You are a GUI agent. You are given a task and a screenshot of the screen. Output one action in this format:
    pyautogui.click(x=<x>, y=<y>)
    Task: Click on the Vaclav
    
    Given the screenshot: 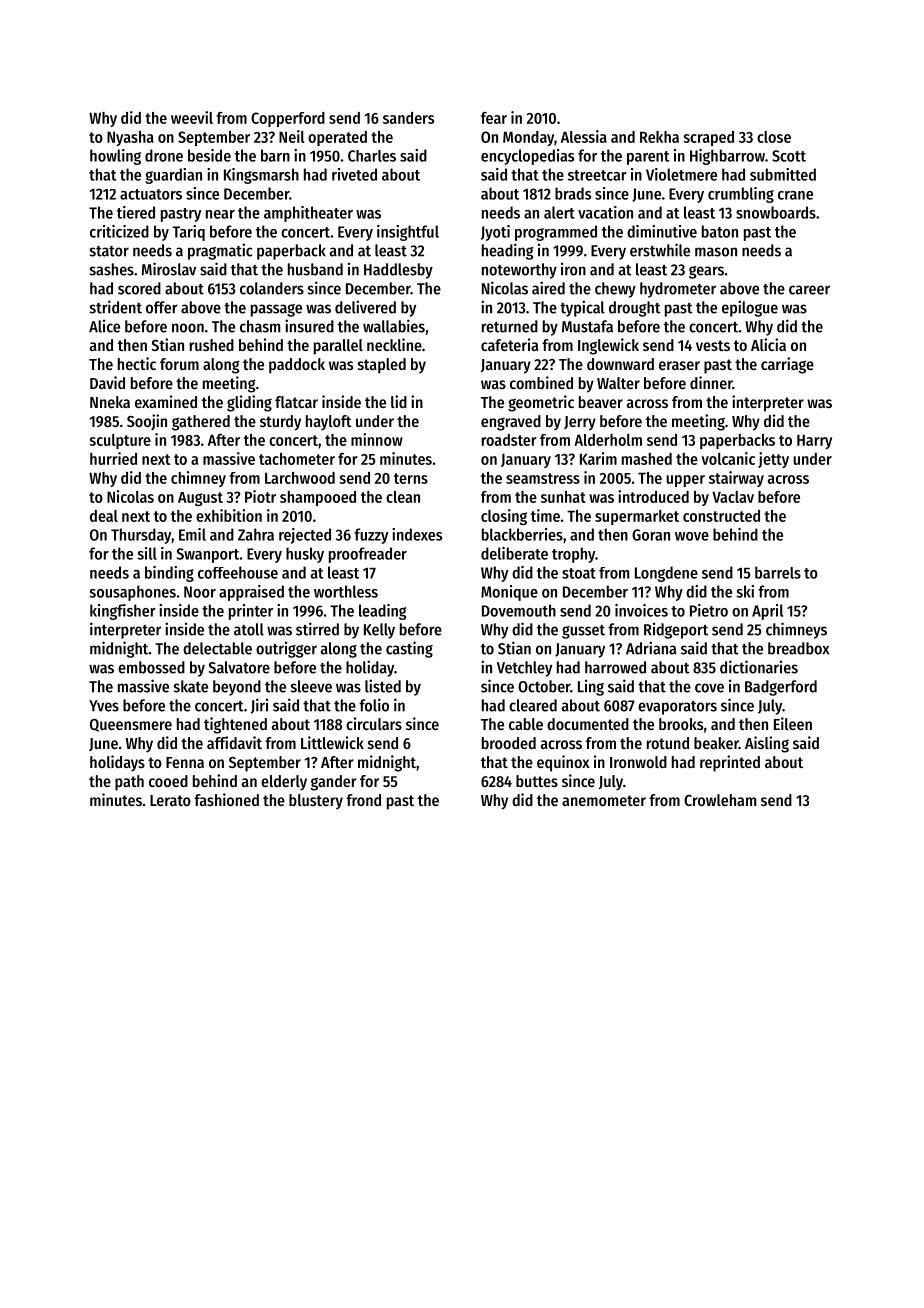 What is the action you would take?
    pyautogui.click(x=733, y=497)
